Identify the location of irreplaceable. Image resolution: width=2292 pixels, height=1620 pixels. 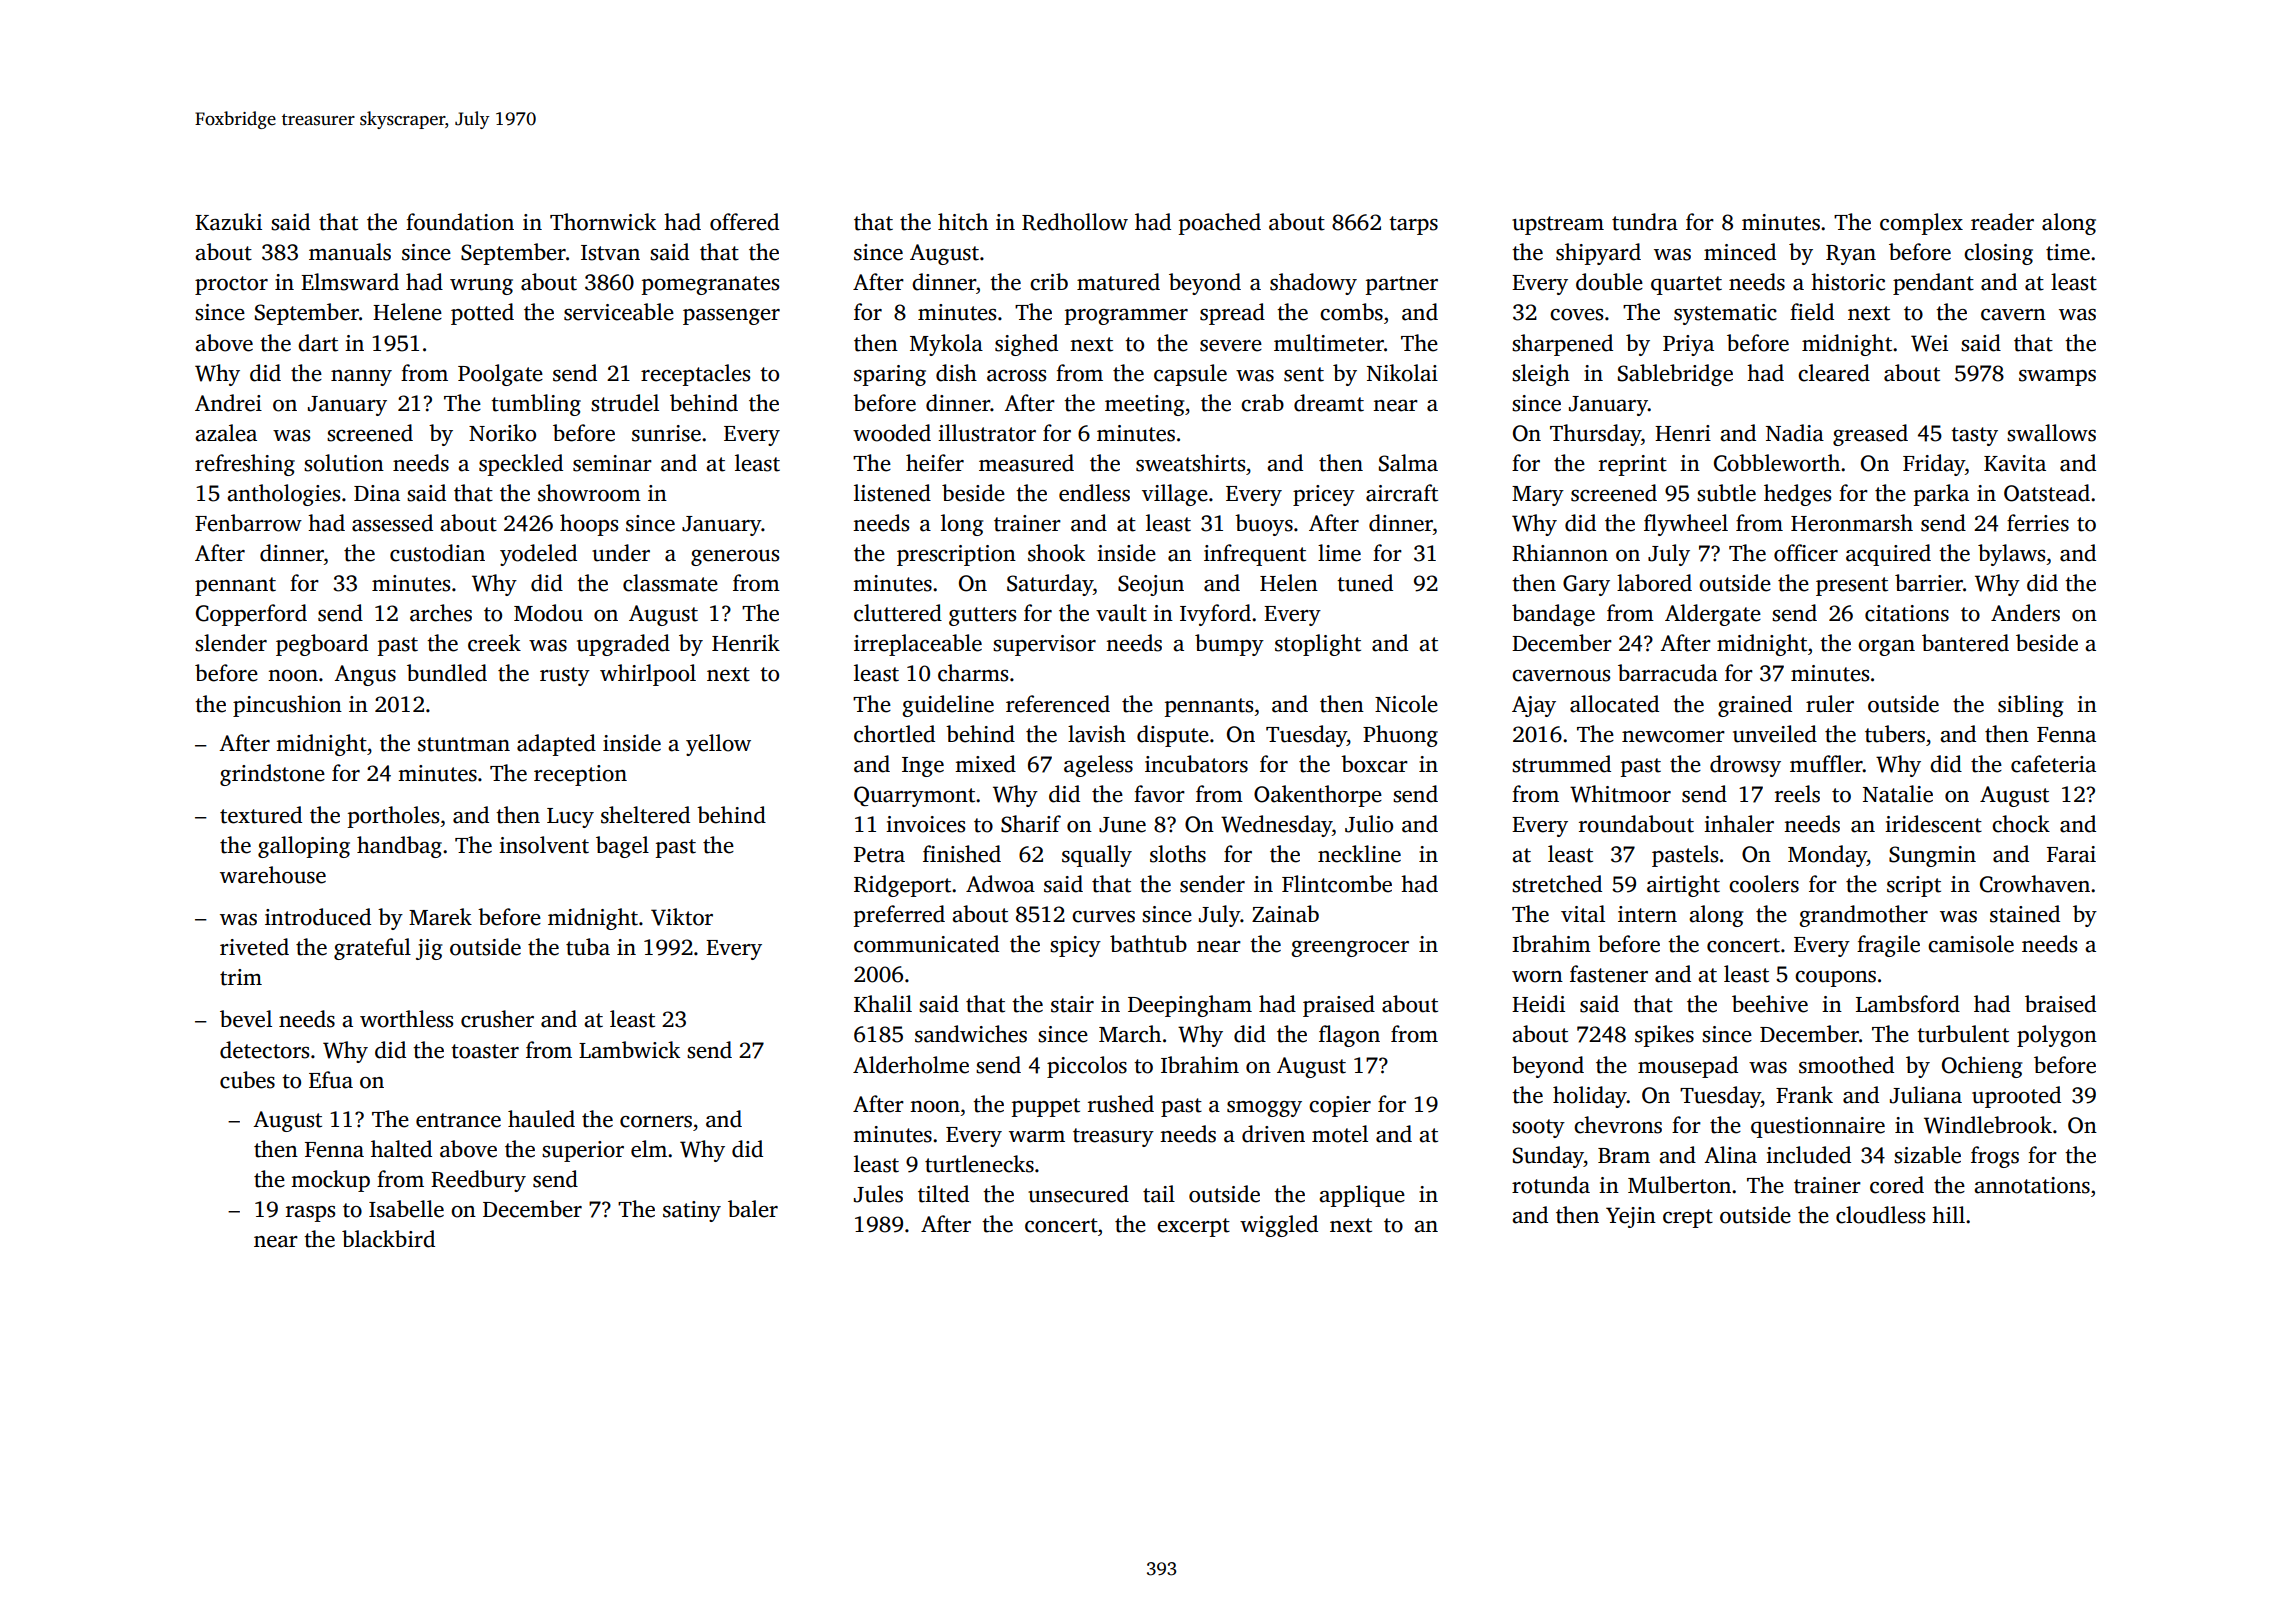
(918, 645).
